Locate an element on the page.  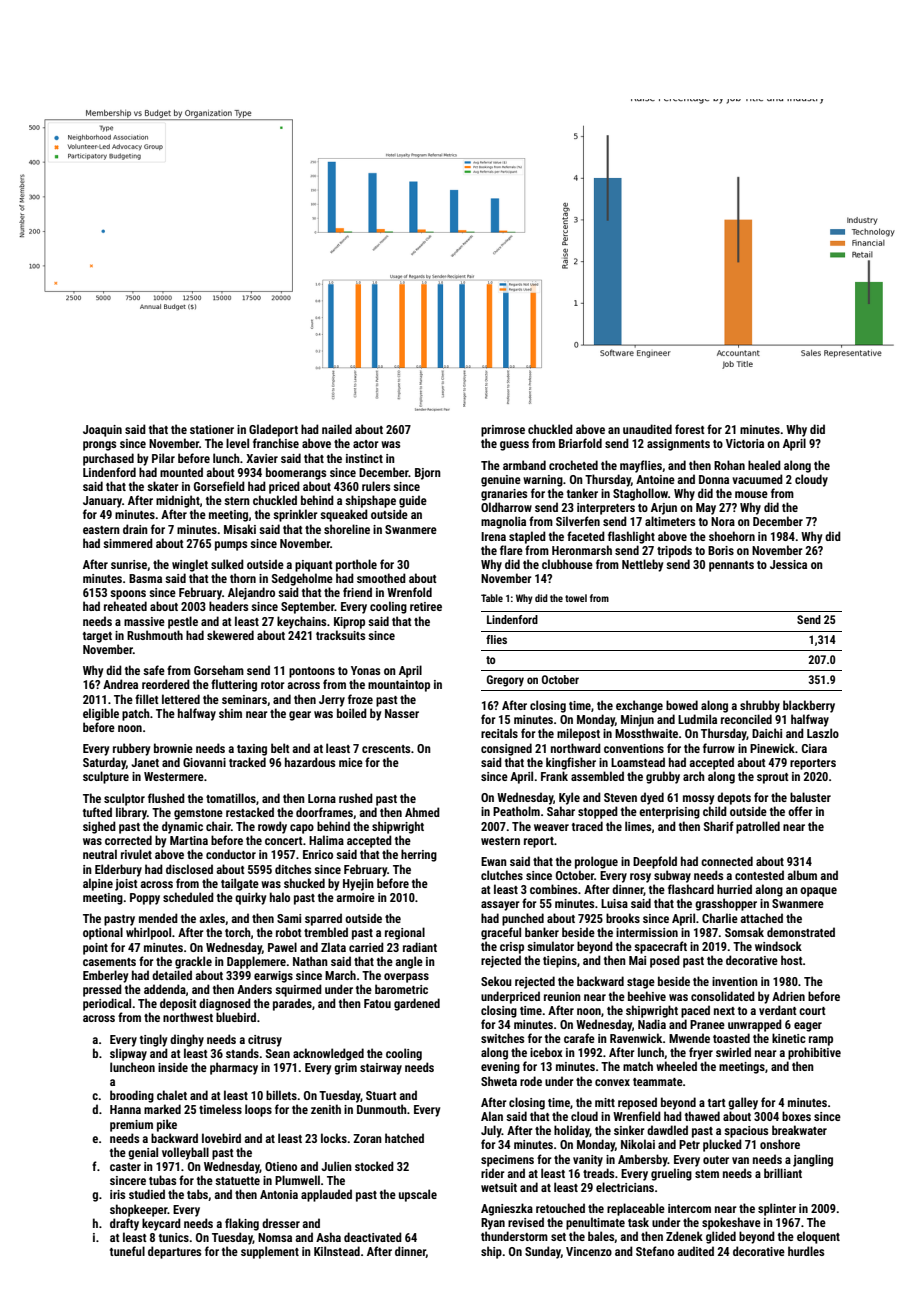
Sean is located at coordinates (278, 1053).
